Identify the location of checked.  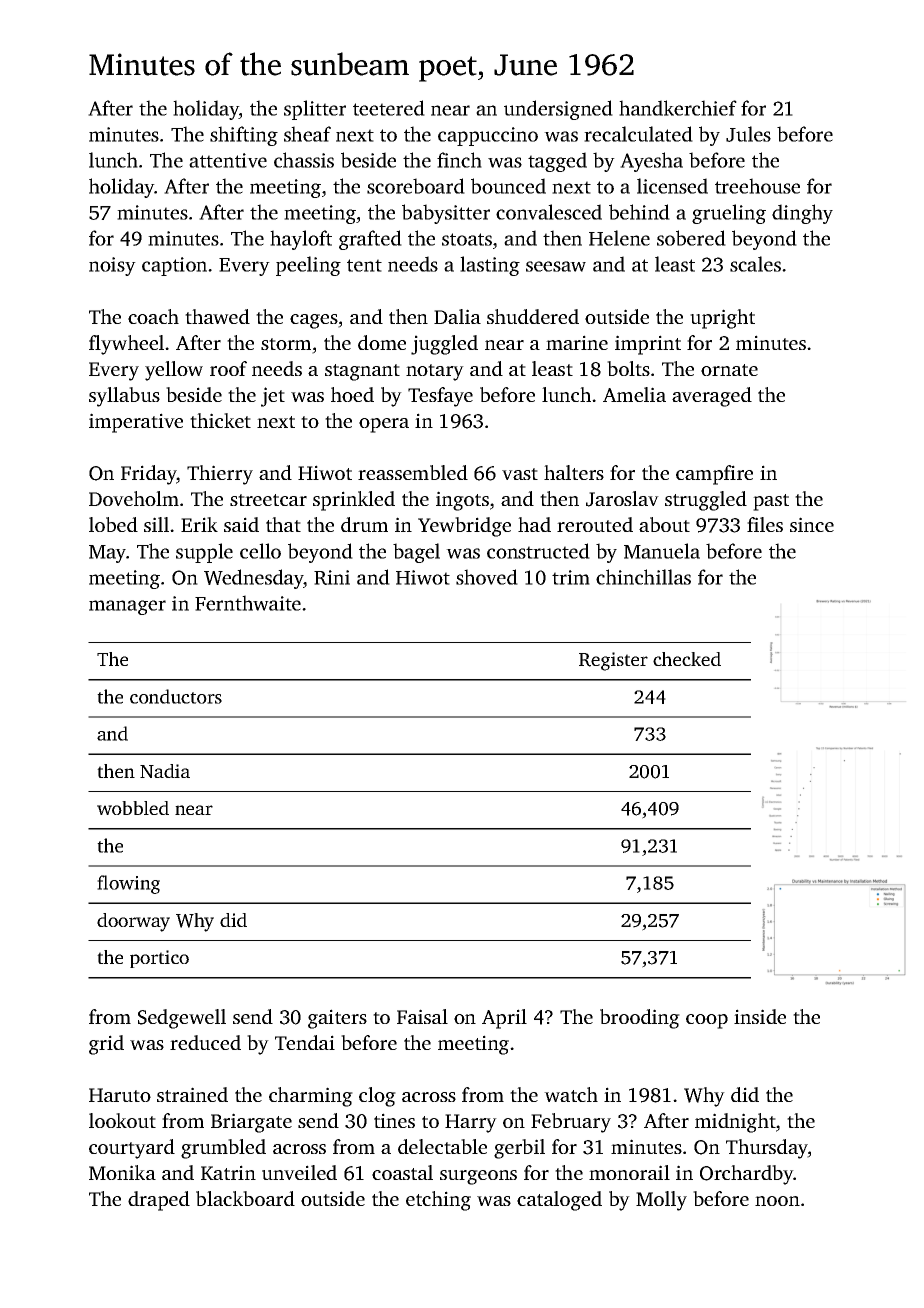
(687, 659).
